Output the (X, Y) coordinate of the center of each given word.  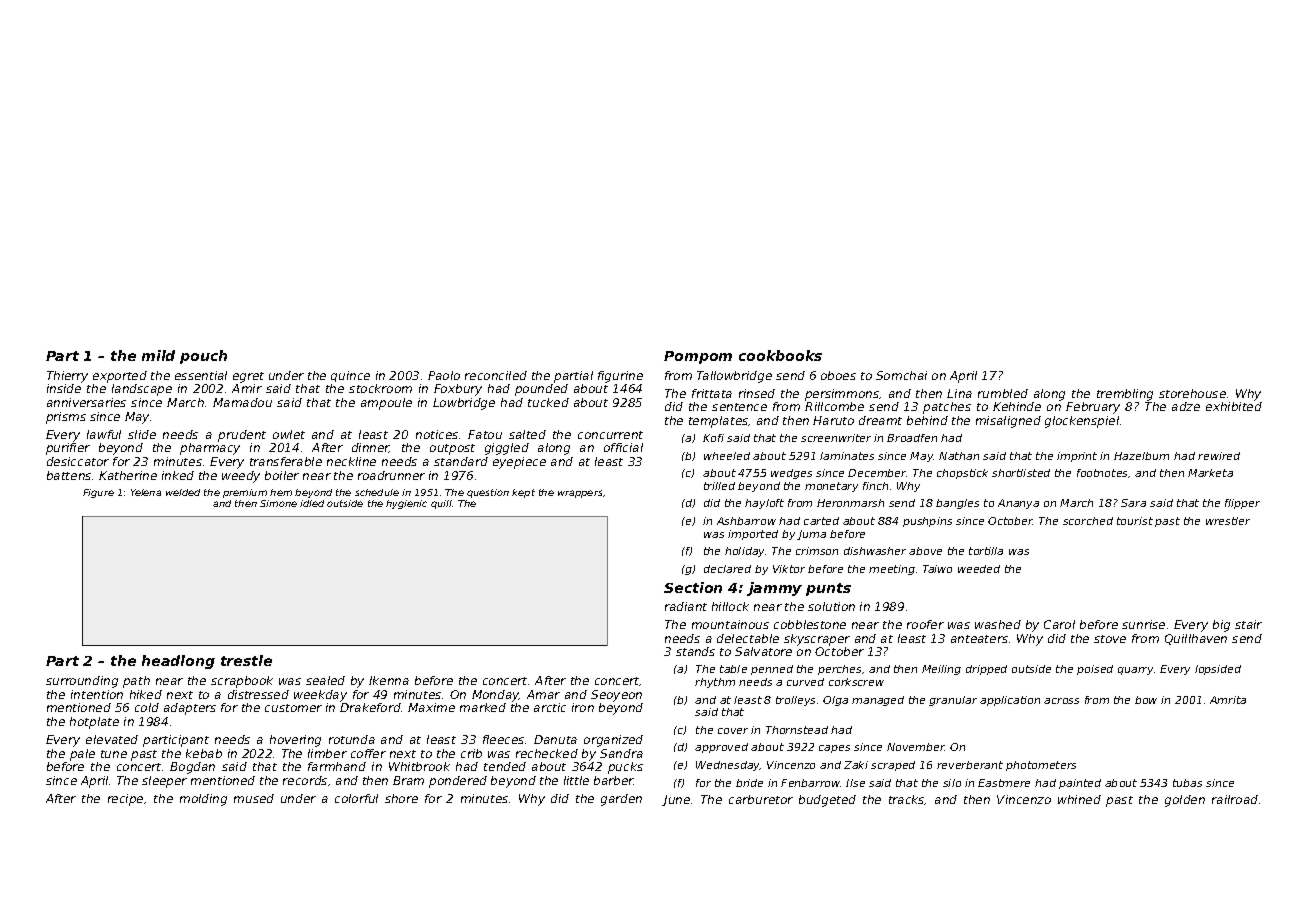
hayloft (764, 504)
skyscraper (817, 640)
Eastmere (1004, 783)
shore (401, 798)
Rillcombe (834, 406)
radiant (686, 606)
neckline (351, 461)
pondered (458, 782)
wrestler (1228, 521)
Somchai (901, 375)
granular (953, 701)
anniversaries (86, 402)
